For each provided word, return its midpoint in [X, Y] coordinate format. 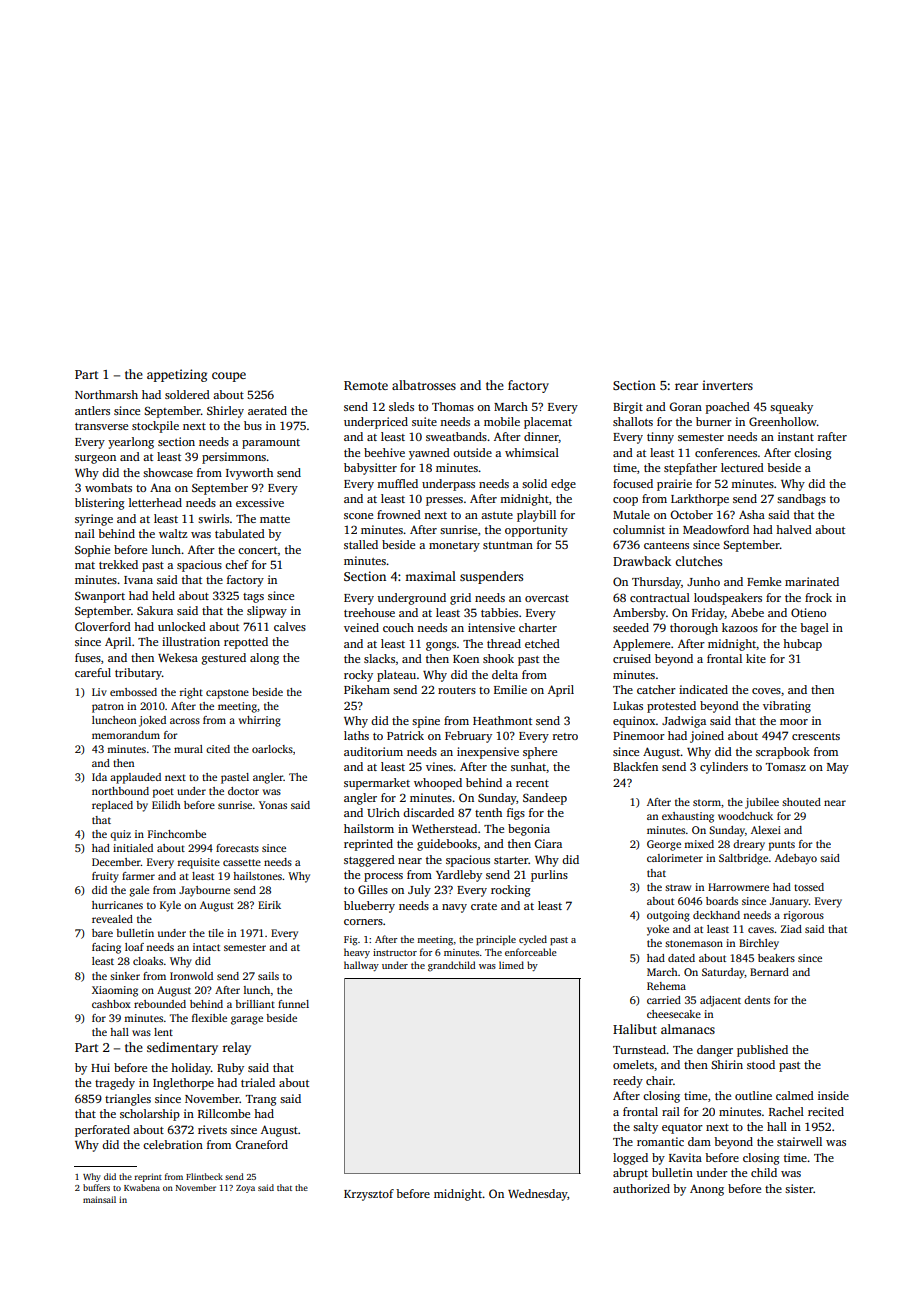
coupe [229, 377]
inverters [727, 385]
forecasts [237, 848]
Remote [366, 385]
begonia [529, 830]
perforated [102, 1131]
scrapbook [783, 753]
